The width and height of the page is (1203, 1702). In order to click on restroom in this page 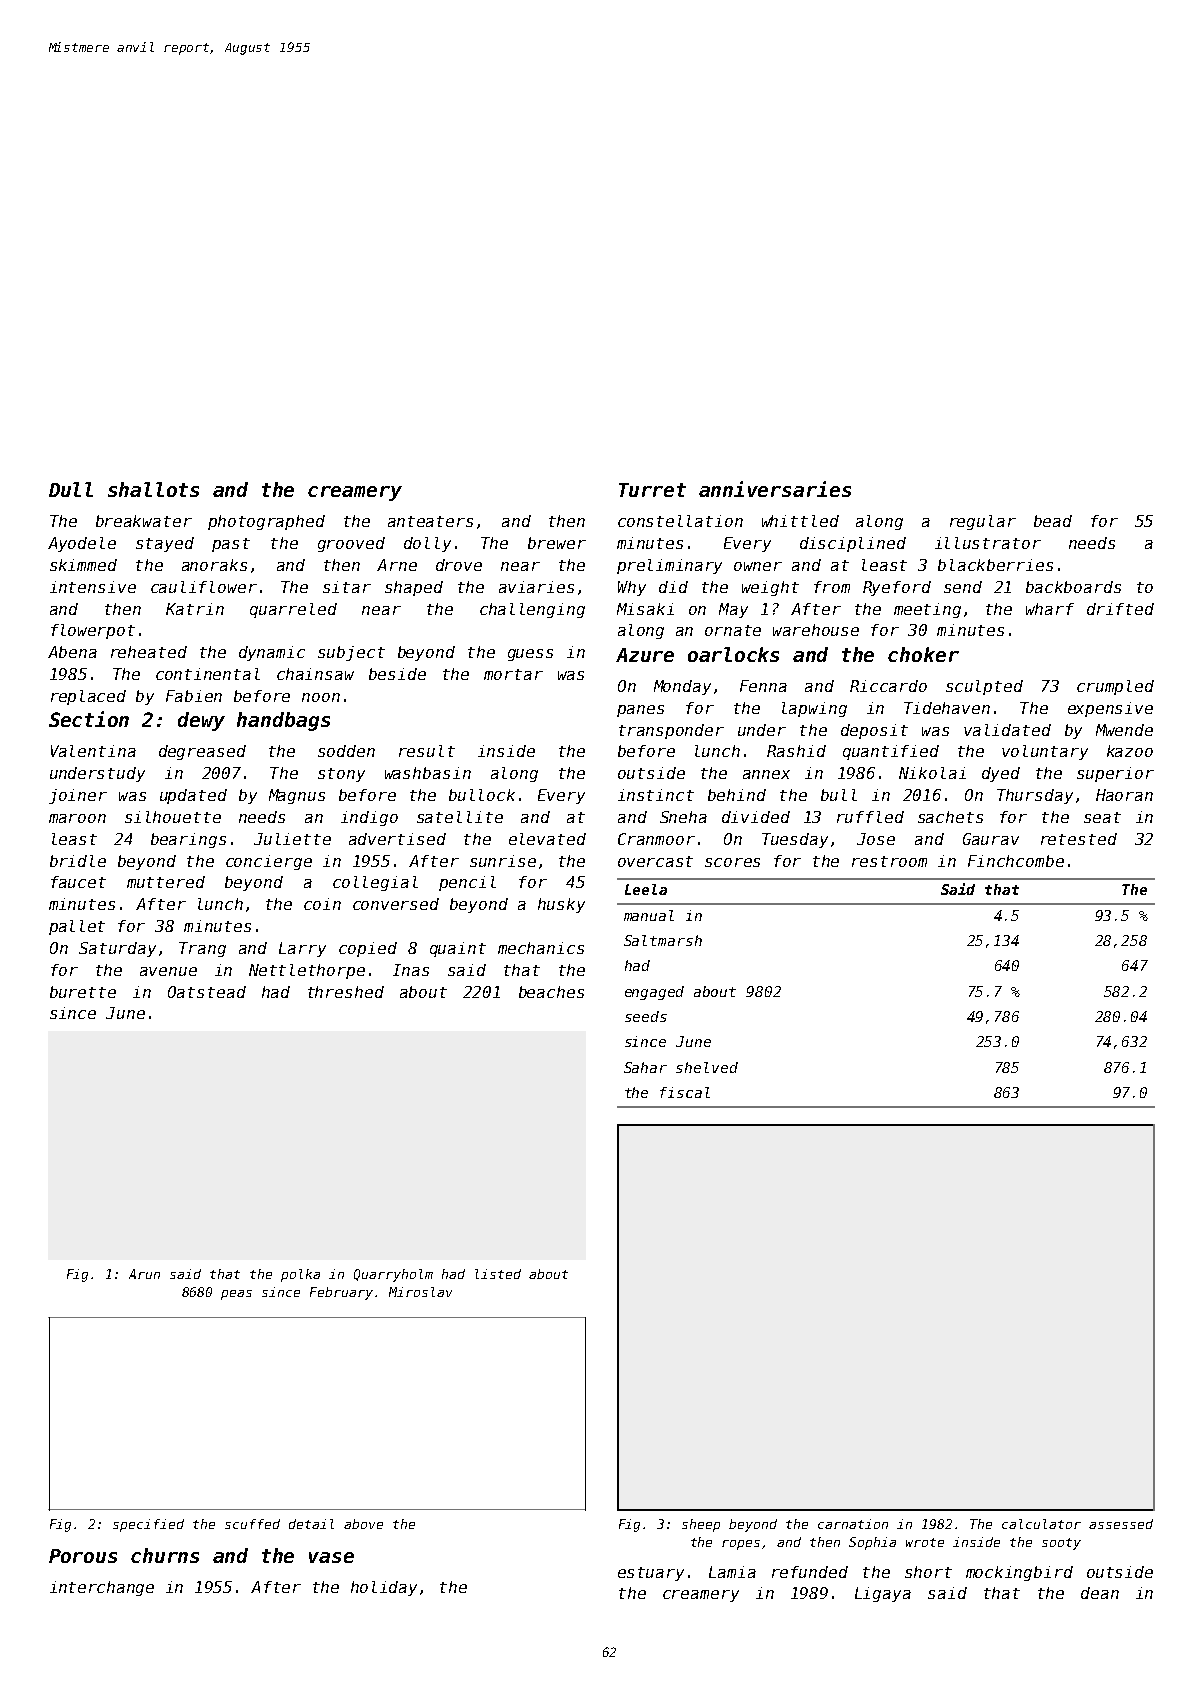, I will do `click(889, 861)`.
